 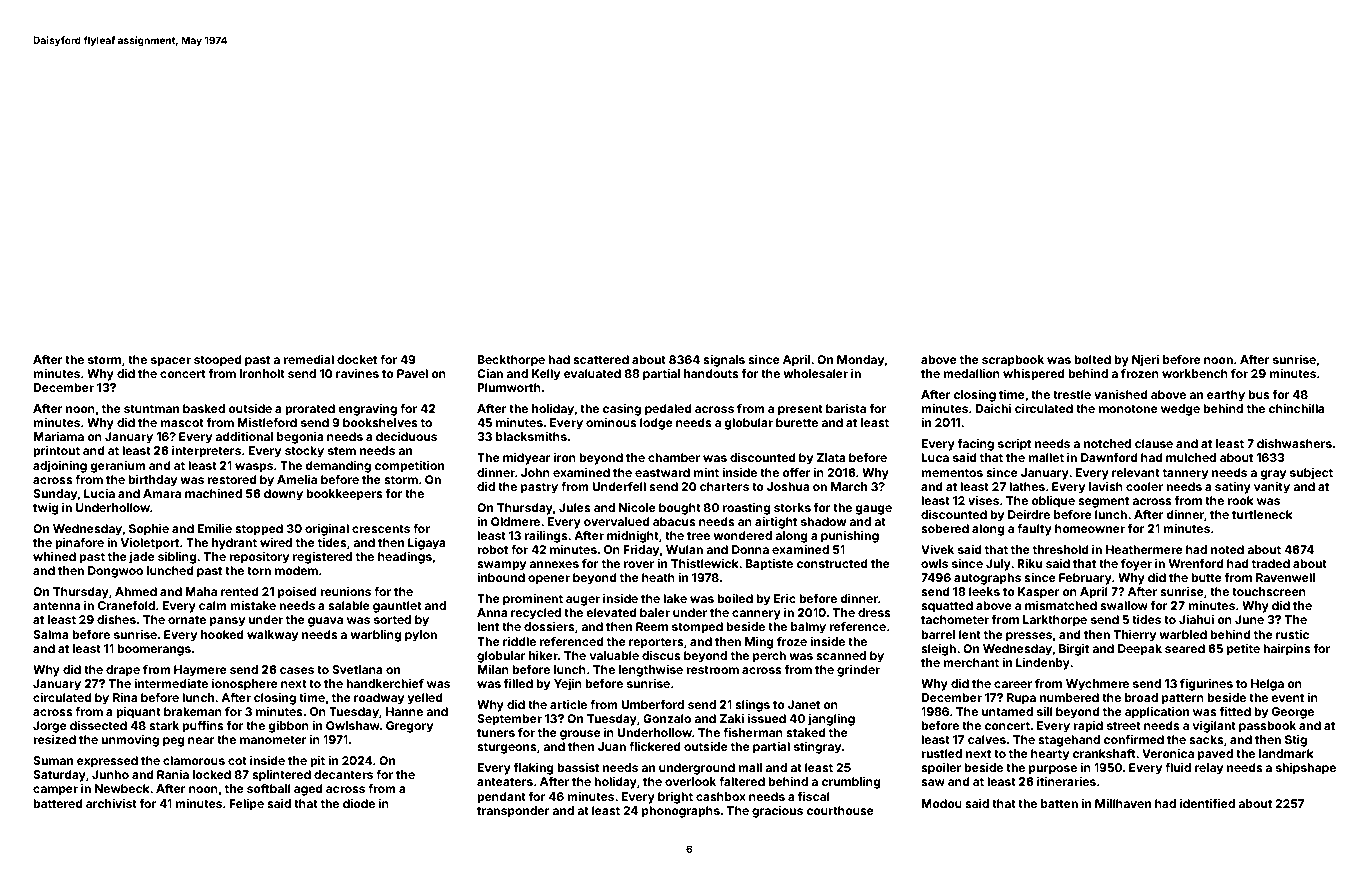 I want to click on butte, so click(x=1206, y=577).
